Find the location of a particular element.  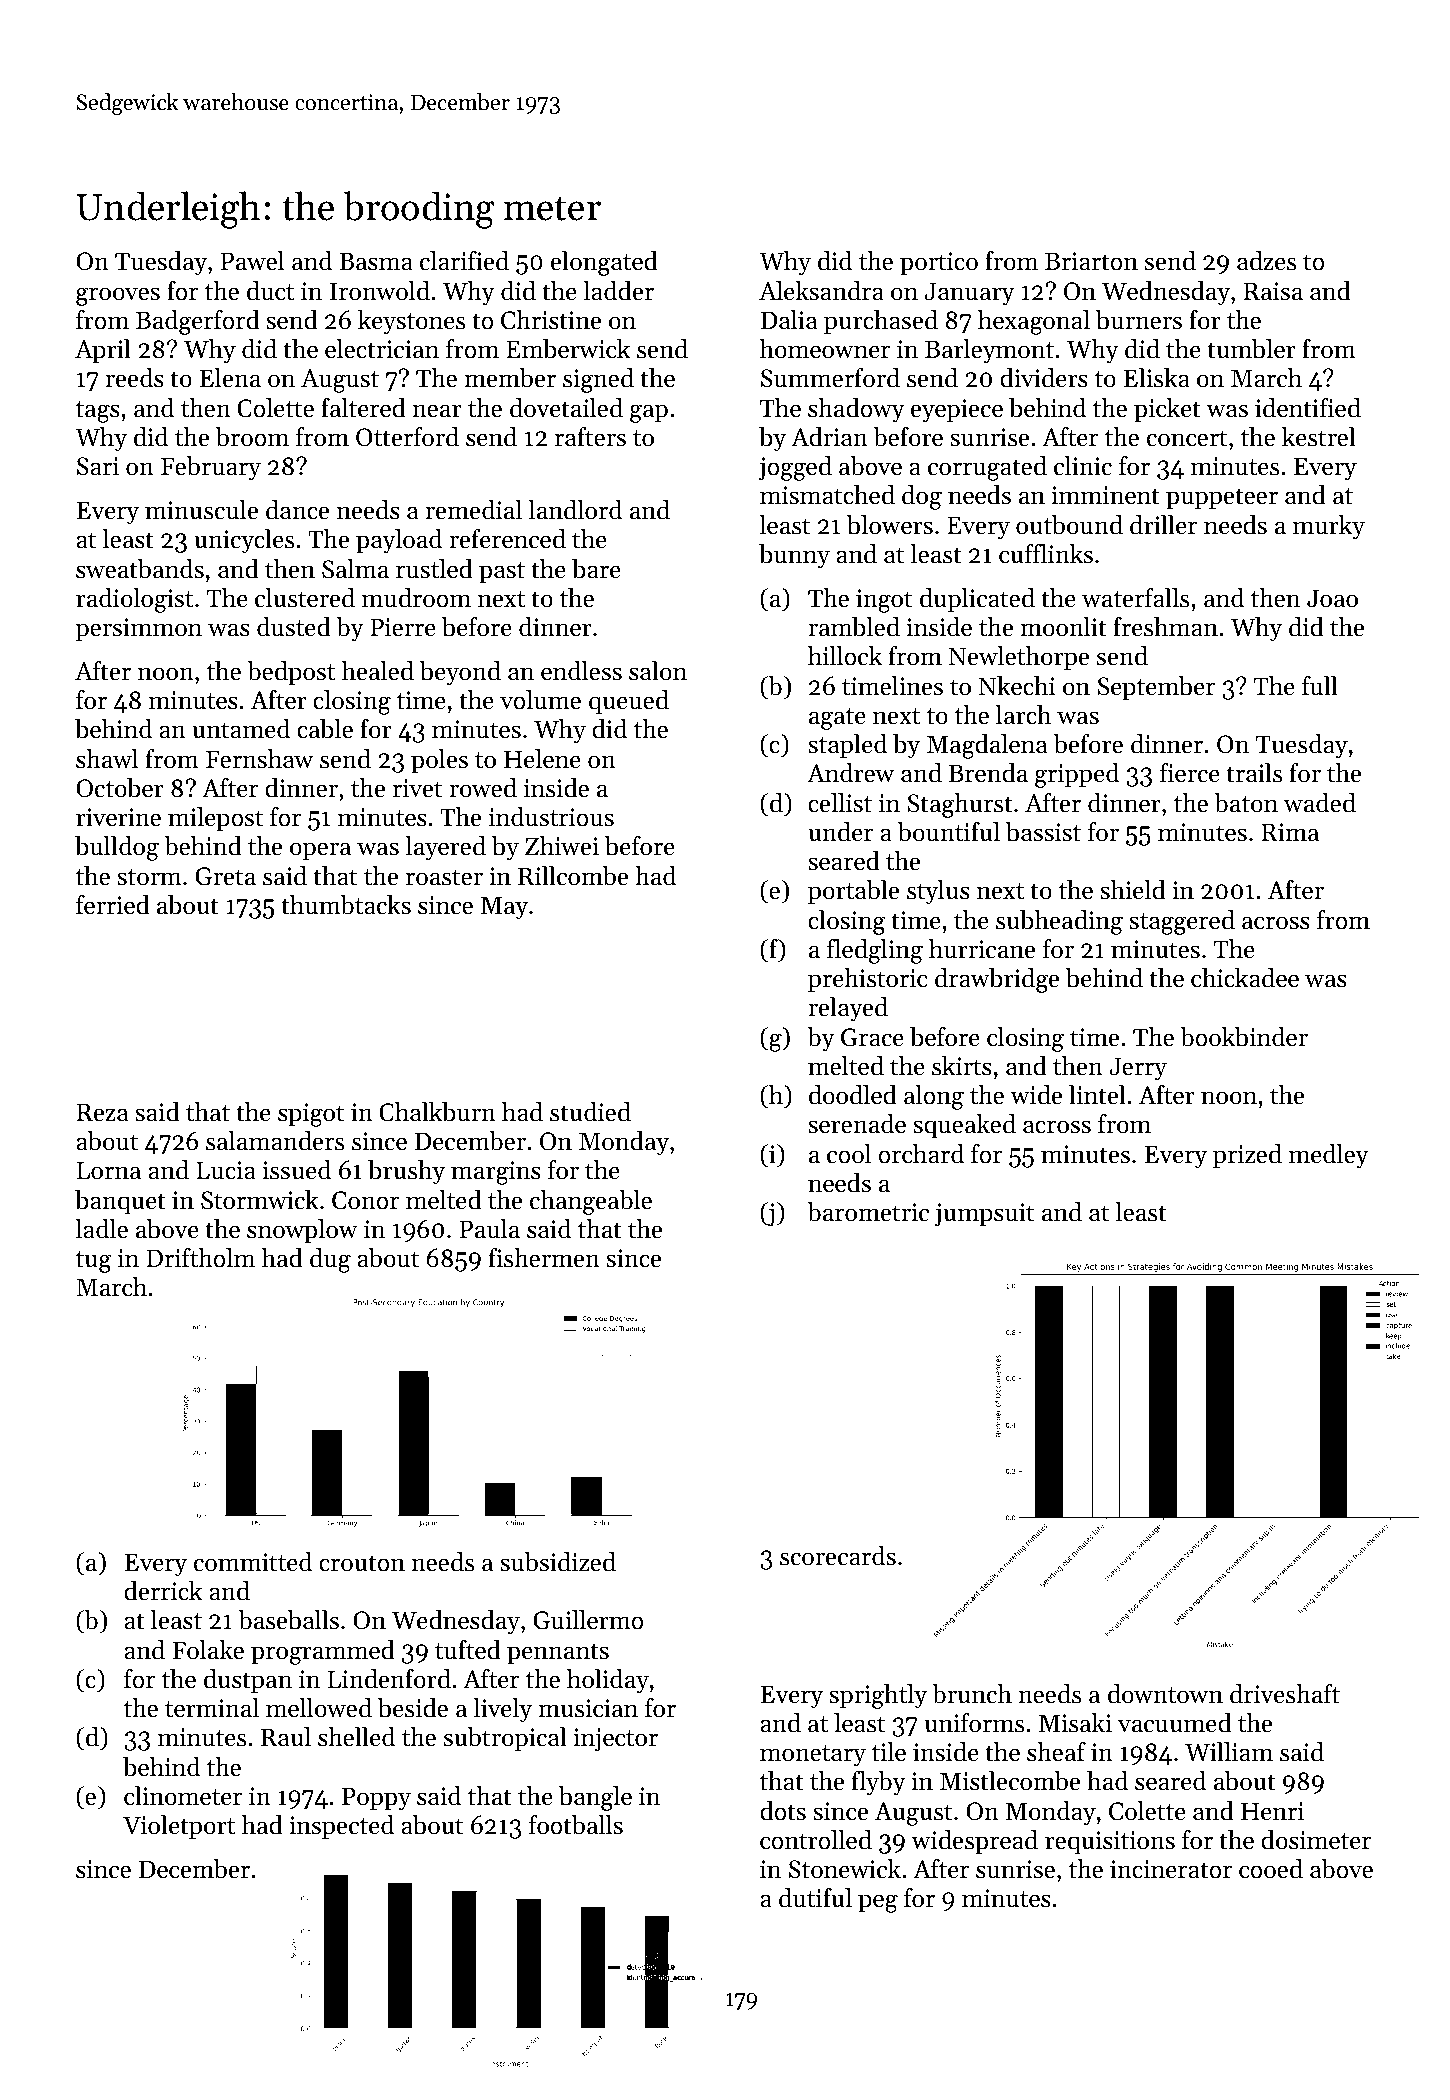

ladle is located at coordinates (101, 1229).
